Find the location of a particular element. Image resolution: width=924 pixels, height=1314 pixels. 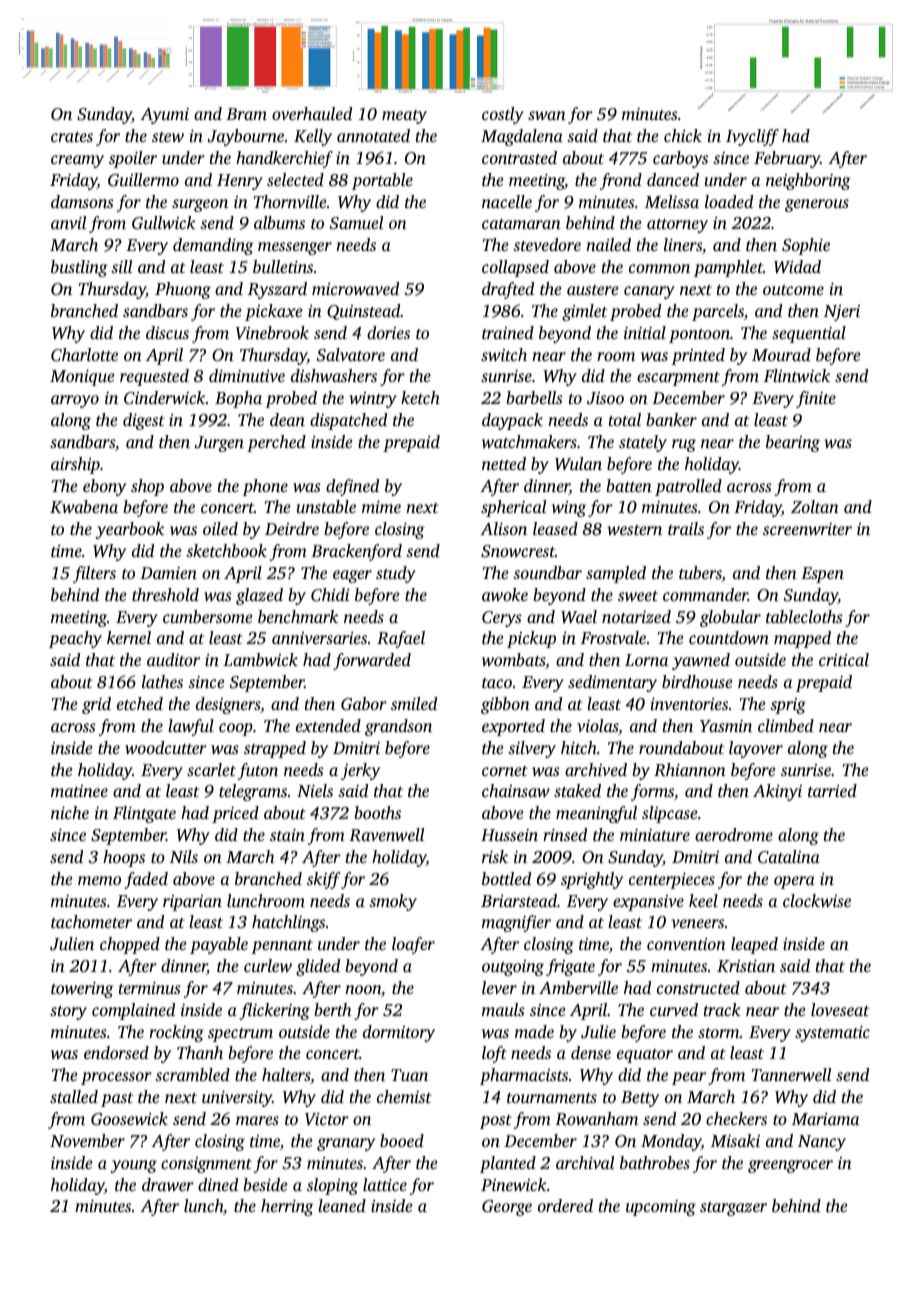

stalled is located at coordinates (74, 1096).
